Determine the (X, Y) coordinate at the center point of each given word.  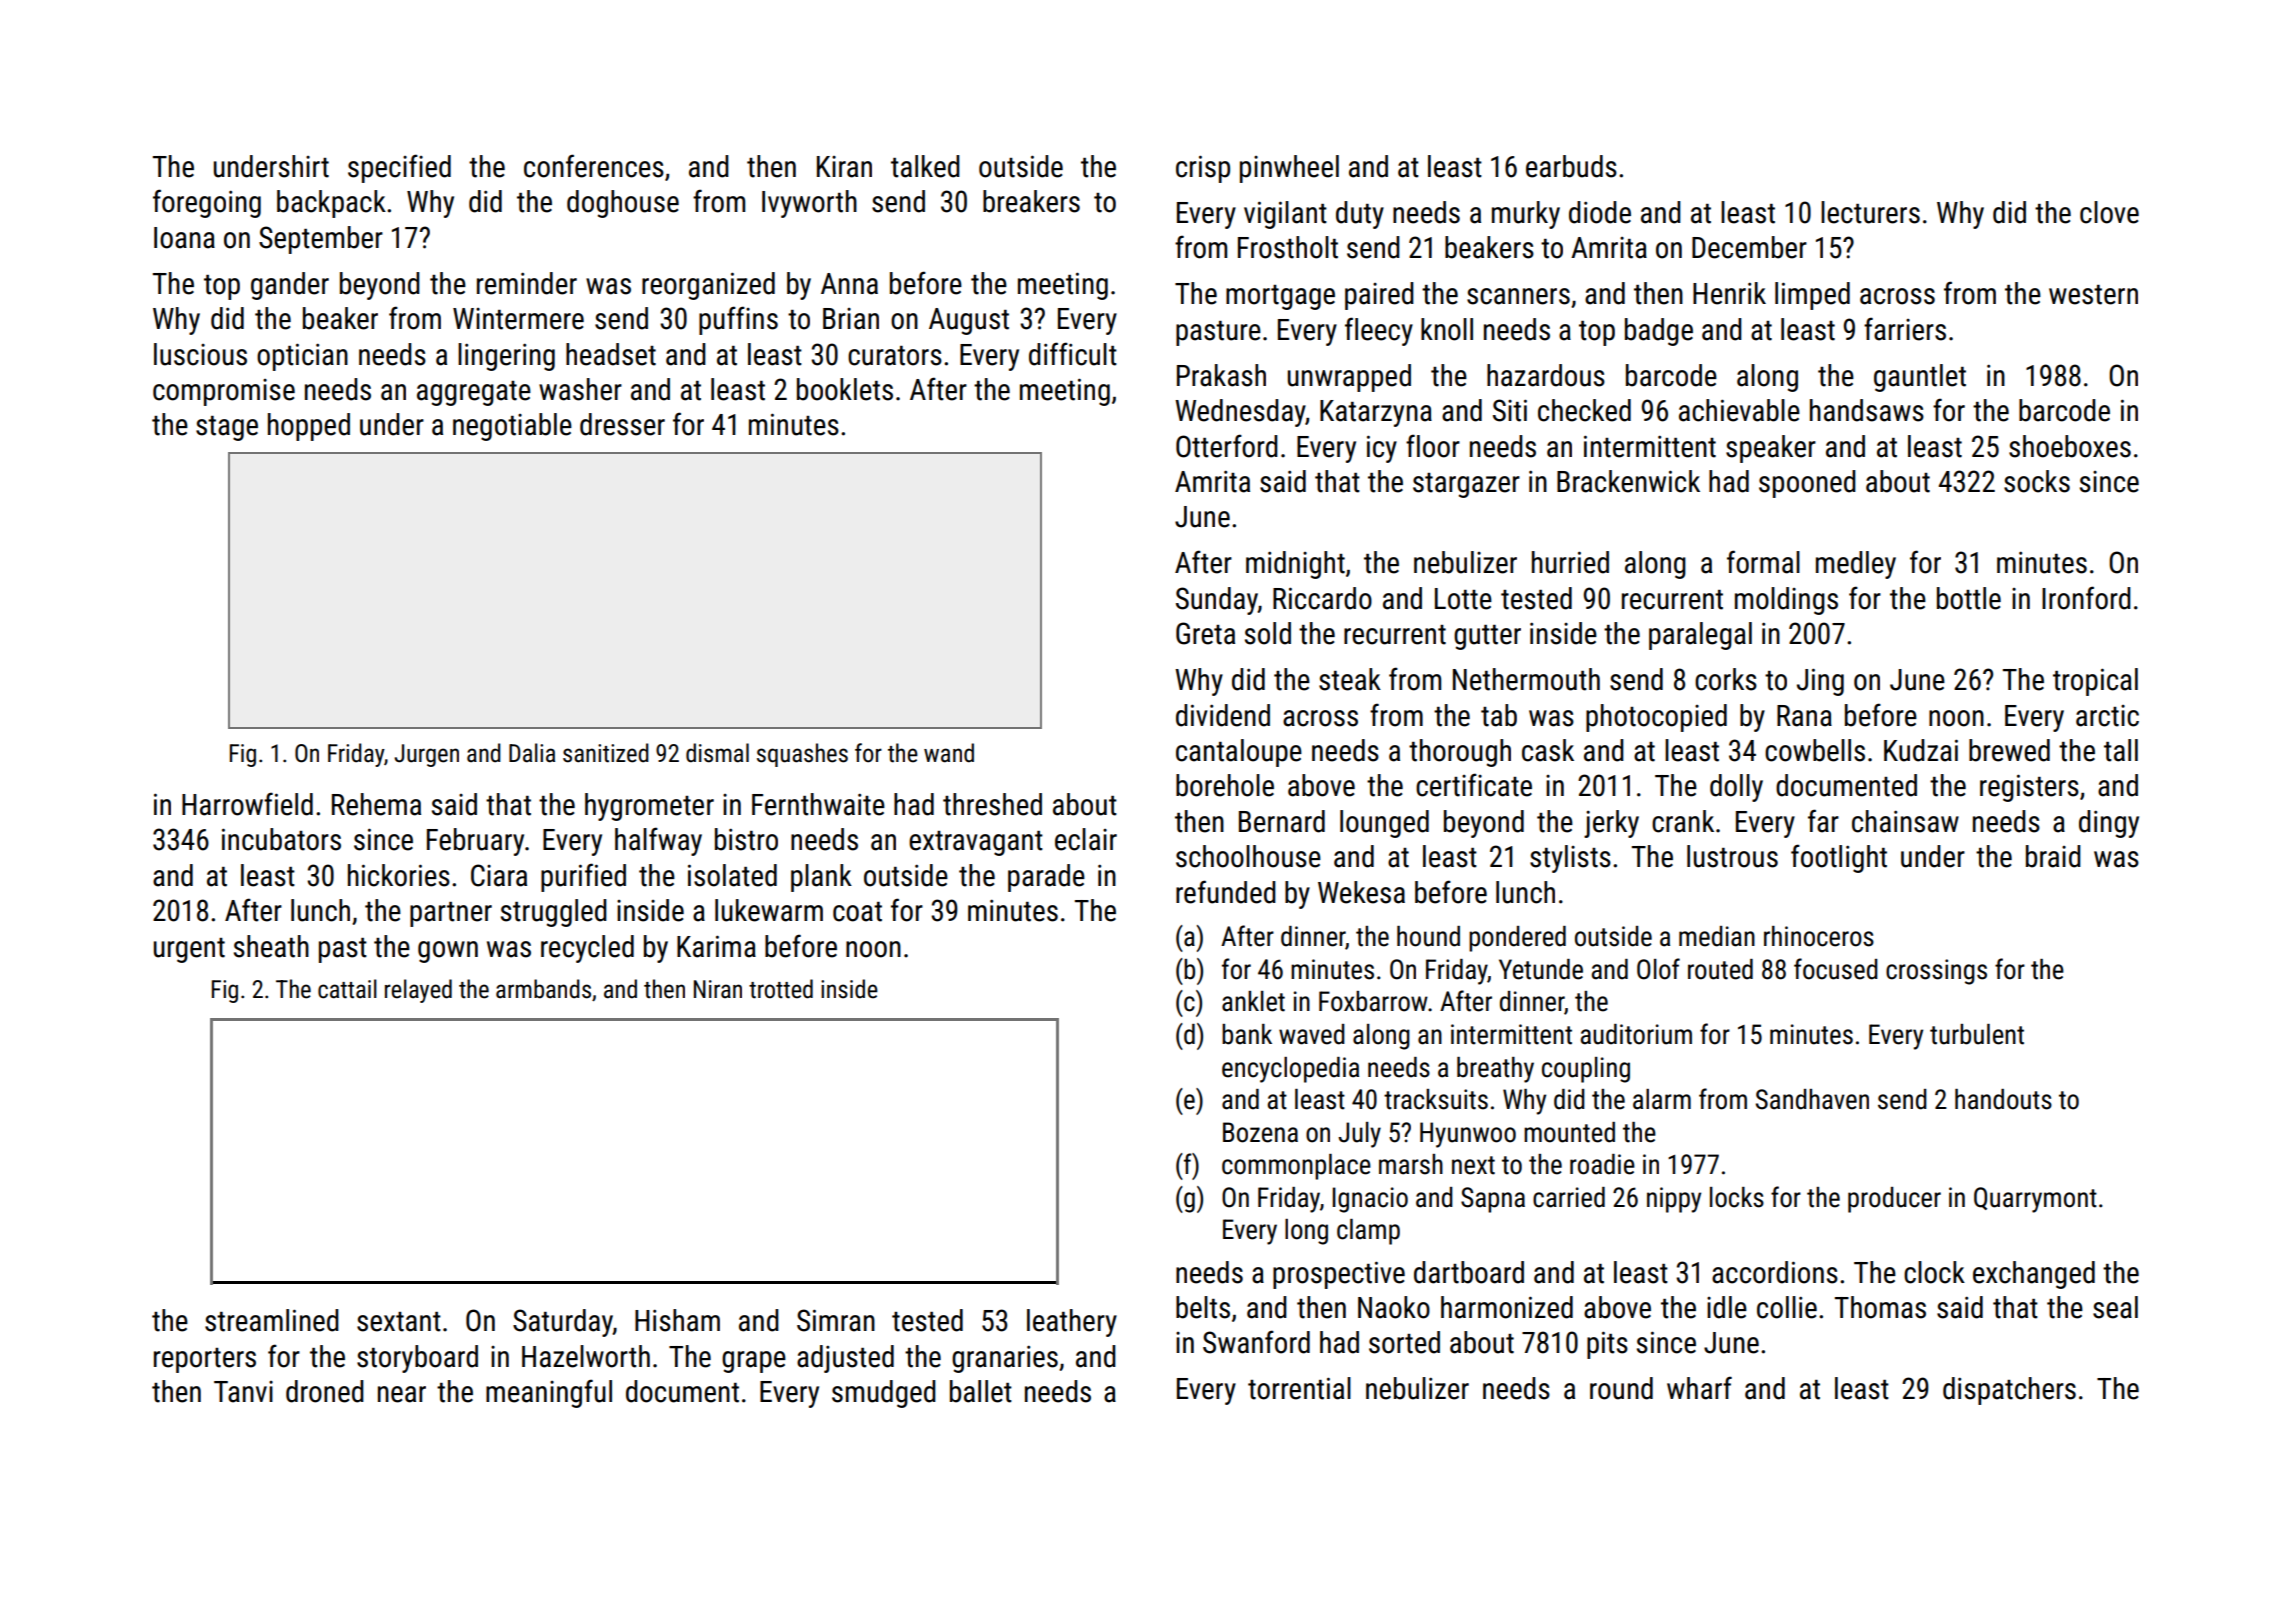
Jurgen (426, 755)
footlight (1839, 858)
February (475, 842)
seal (2115, 1307)
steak (1350, 679)
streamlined (272, 1320)
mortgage (1280, 297)
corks (1726, 679)
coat (857, 912)
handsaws (1867, 410)
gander (290, 286)
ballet (981, 1391)
